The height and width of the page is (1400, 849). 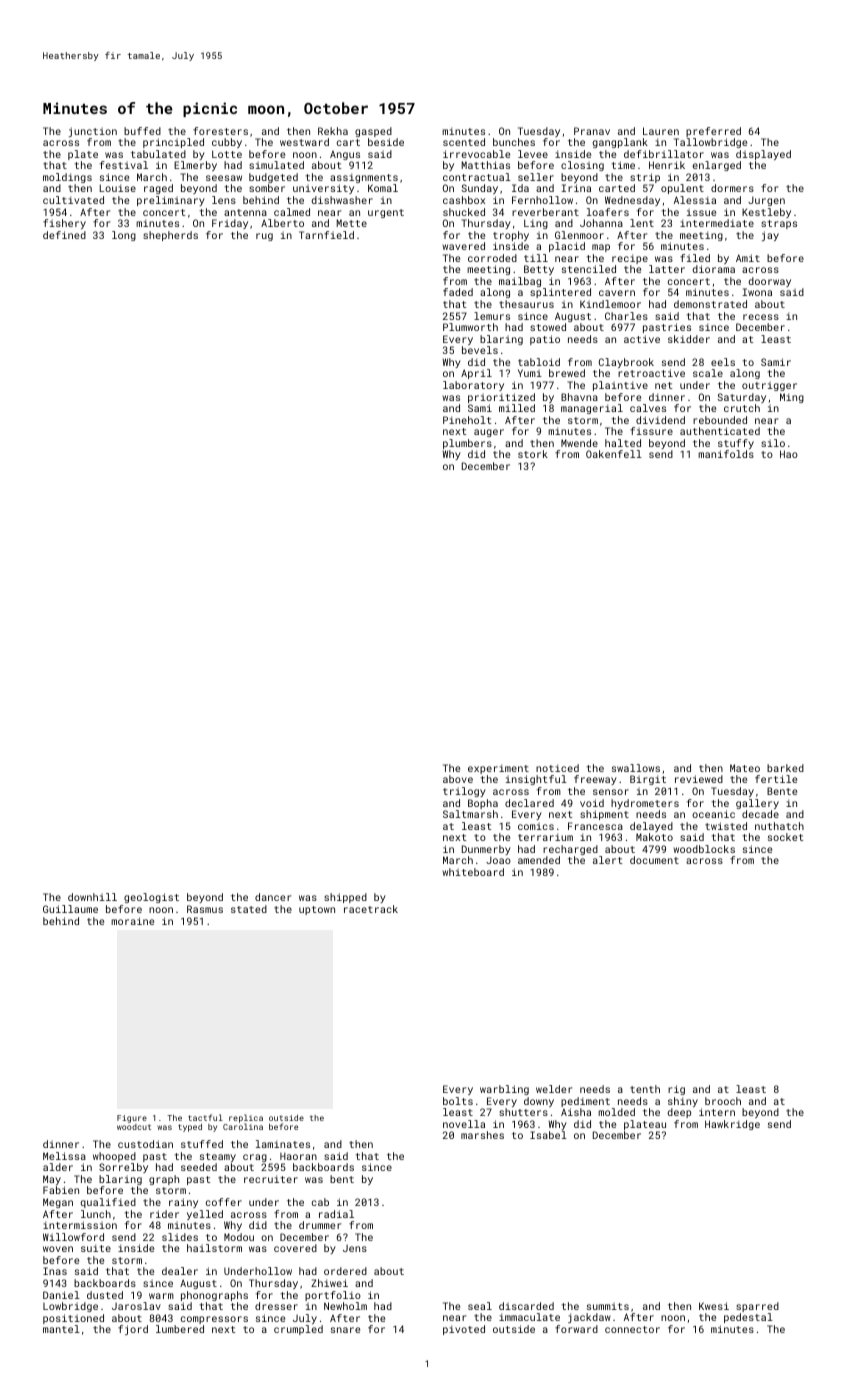 What do you see at coordinates (616, 1112) in the page?
I see `molded` at bounding box center [616, 1112].
